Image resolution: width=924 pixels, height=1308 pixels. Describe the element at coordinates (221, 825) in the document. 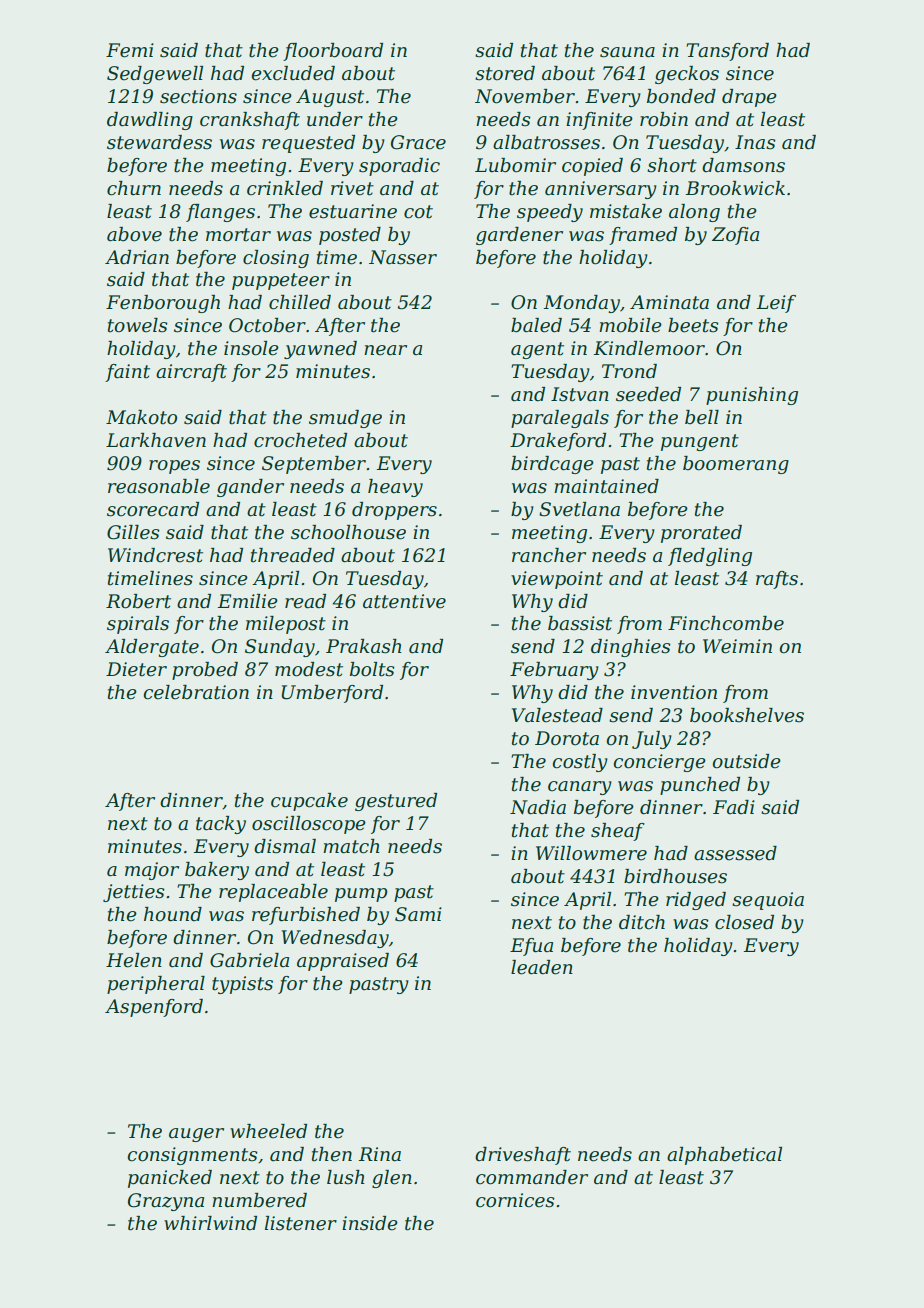

I see `tacky` at that location.
